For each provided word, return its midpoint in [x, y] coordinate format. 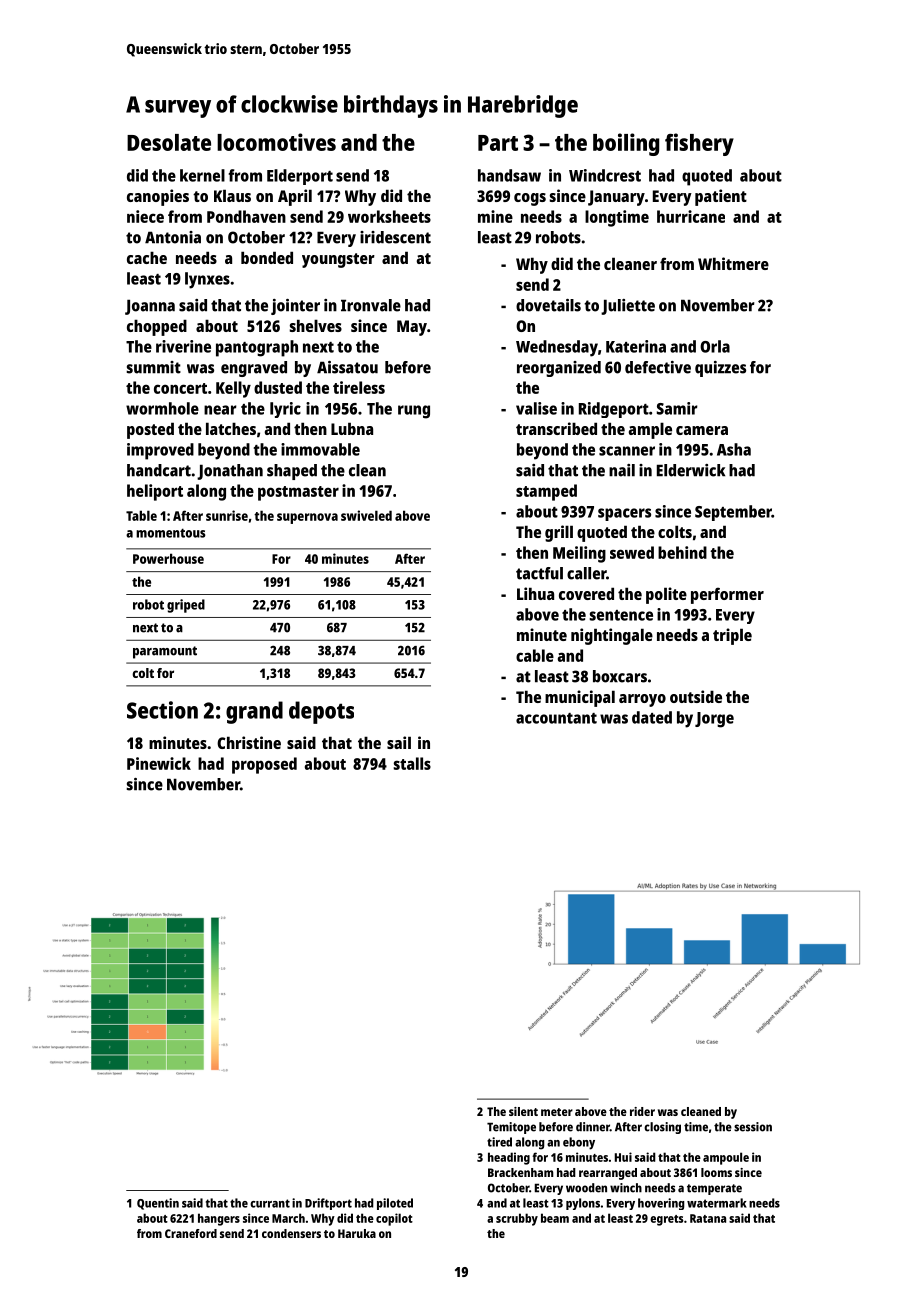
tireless [359, 387]
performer [727, 595]
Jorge [714, 720]
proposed [264, 765]
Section [162, 710]
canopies [158, 197]
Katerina [636, 346]
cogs [530, 199]
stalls [412, 763]
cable [535, 655]
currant [270, 1203]
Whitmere [733, 263]
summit [153, 367]
